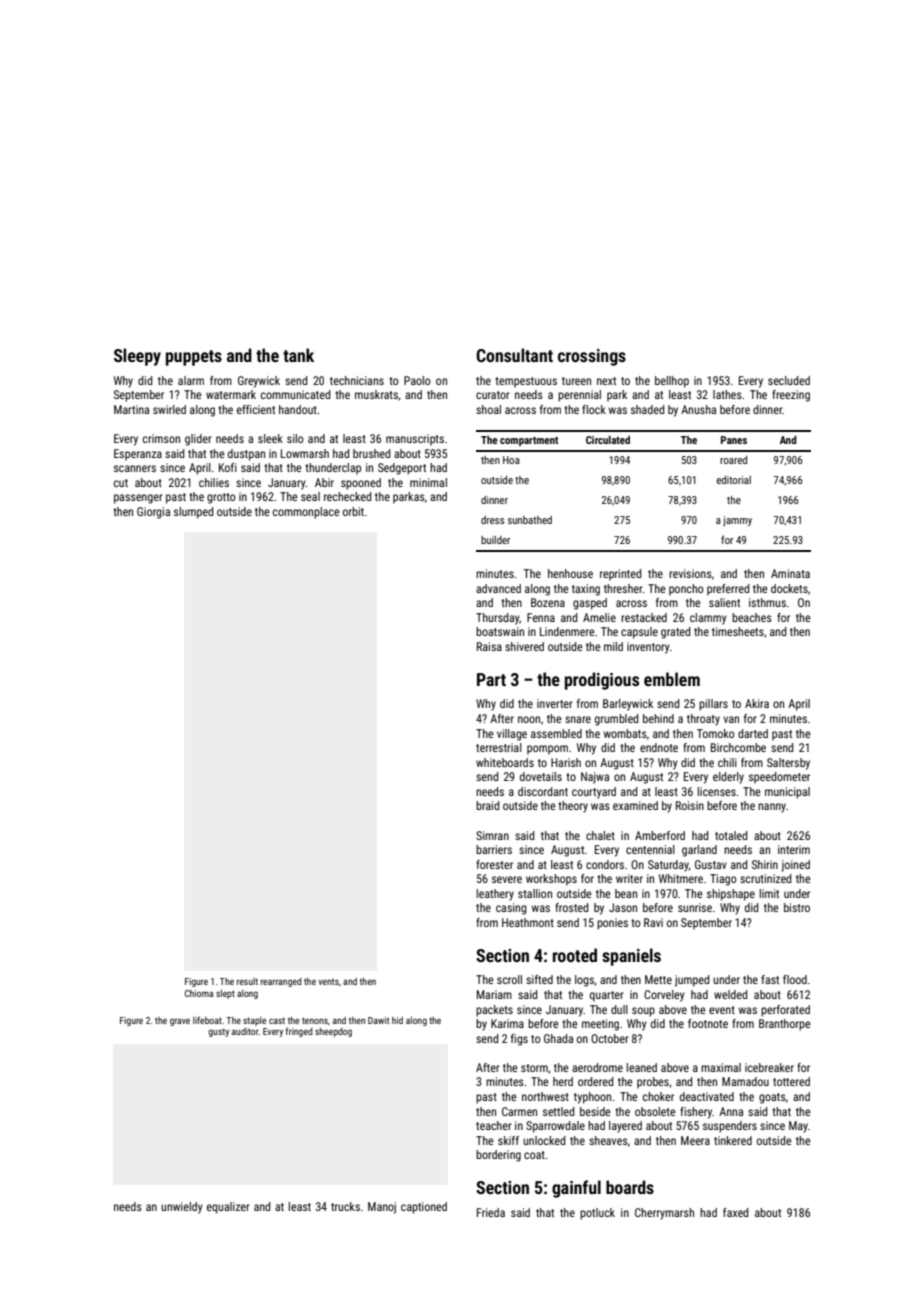 The height and width of the screenshot is (1308, 924). Describe the element at coordinates (492, 520) in the screenshot. I see `dress` at that location.
